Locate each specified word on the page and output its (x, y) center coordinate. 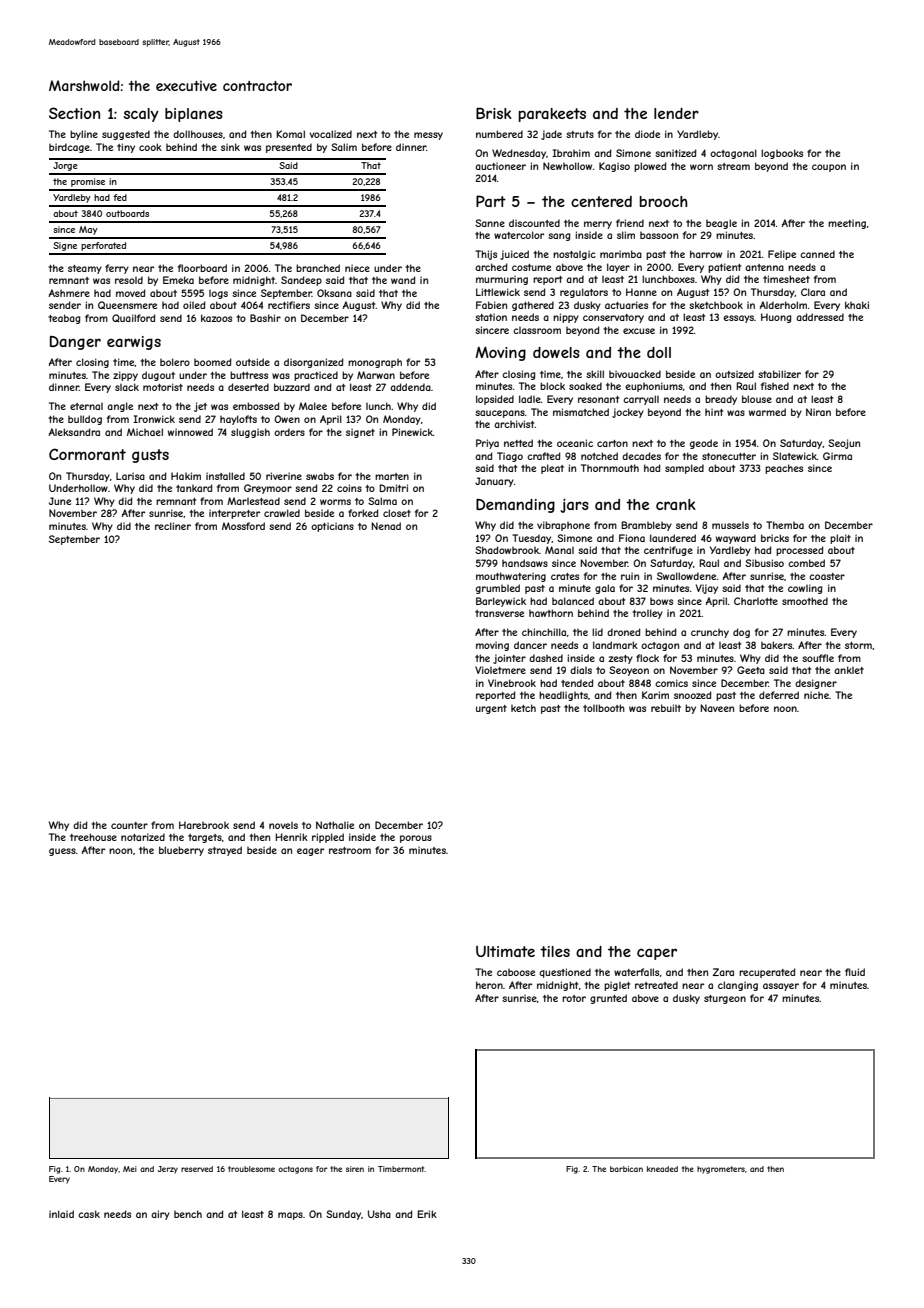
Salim (344, 147)
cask (89, 1214)
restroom (350, 850)
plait (840, 539)
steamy (85, 269)
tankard (194, 488)
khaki (857, 305)
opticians (332, 527)
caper (657, 954)
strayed (225, 851)
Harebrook (204, 825)
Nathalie (335, 825)
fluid (855, 972)
